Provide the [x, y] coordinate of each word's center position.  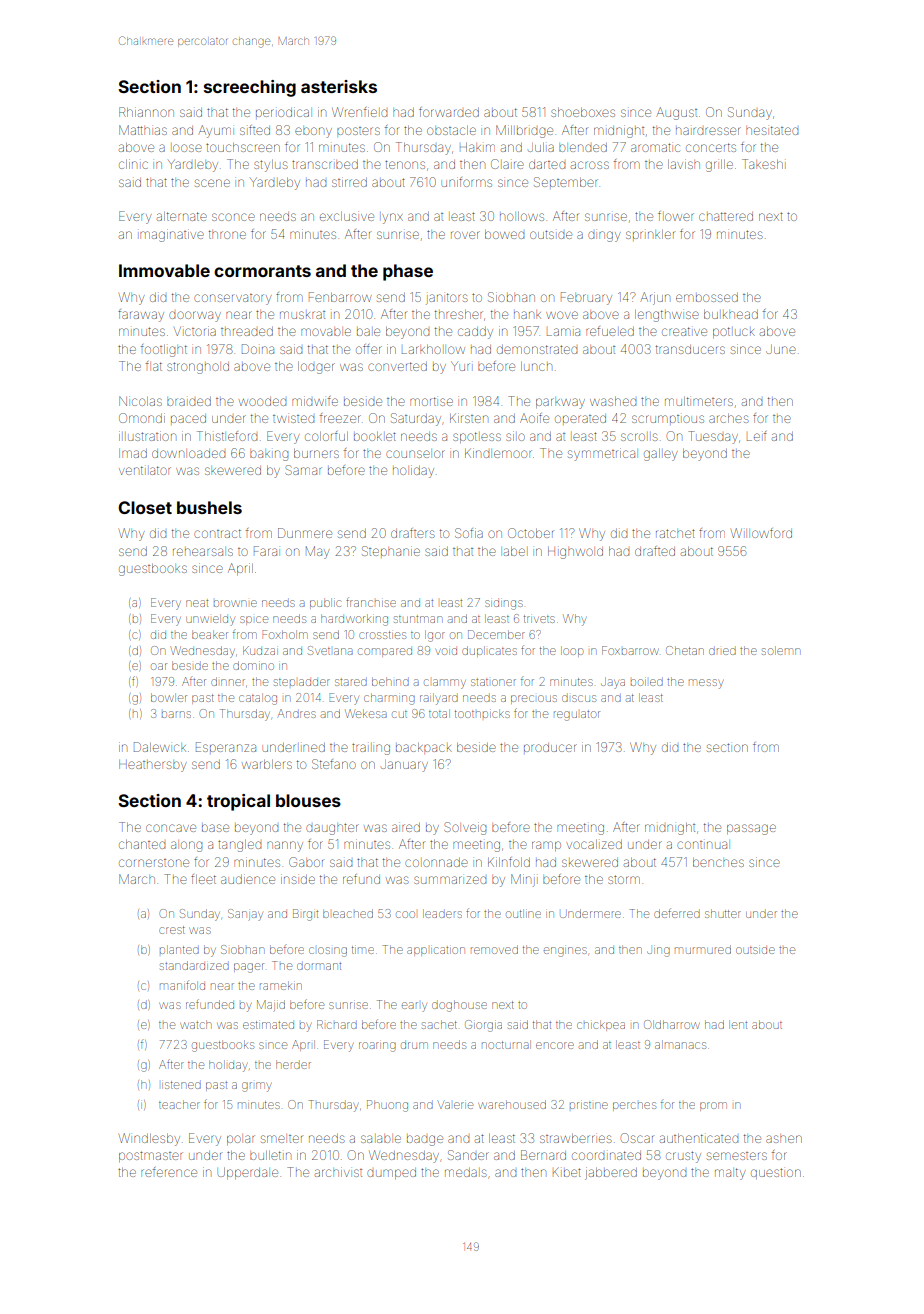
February [586, 298]
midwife [315, 401]
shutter [723, 913]
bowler [169, 697]
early [414, 1007]
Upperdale [248, 1173]
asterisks [339, 86]
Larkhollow [433, 349]
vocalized [594, 844]
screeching [250, 88]
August [677, 113]
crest [172, 930]
